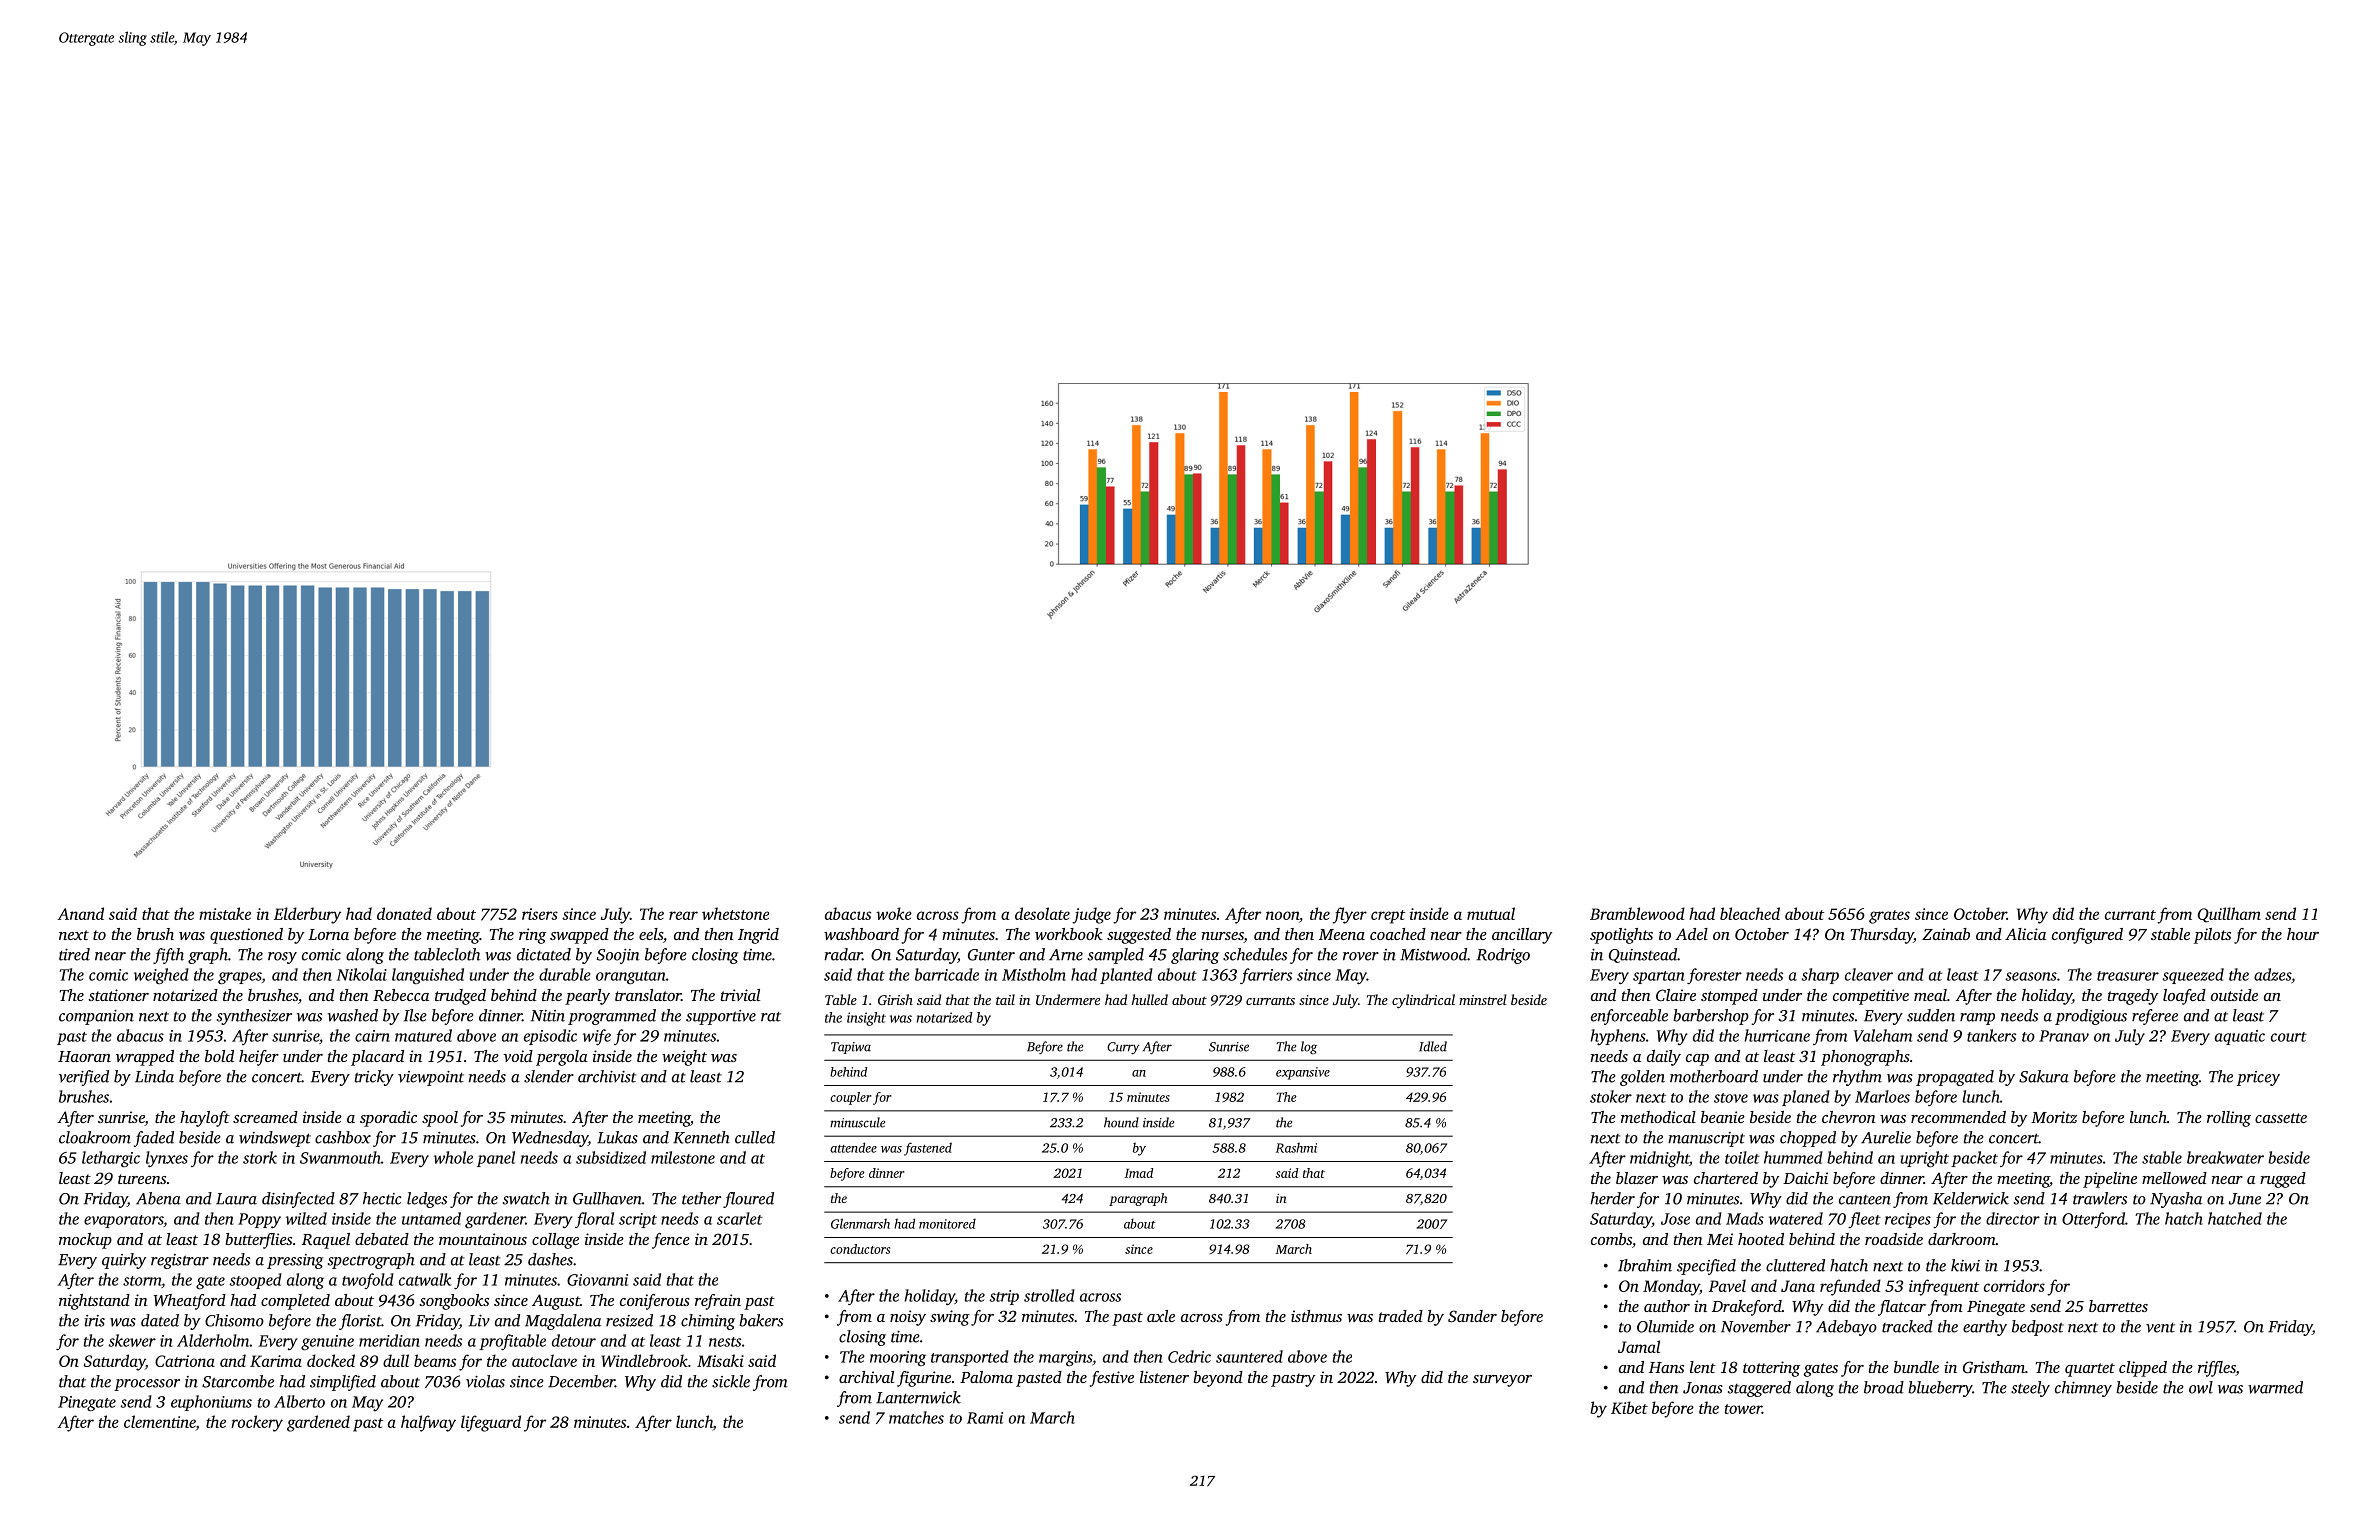  I want to click on Quillham, so click(2229, 915).
